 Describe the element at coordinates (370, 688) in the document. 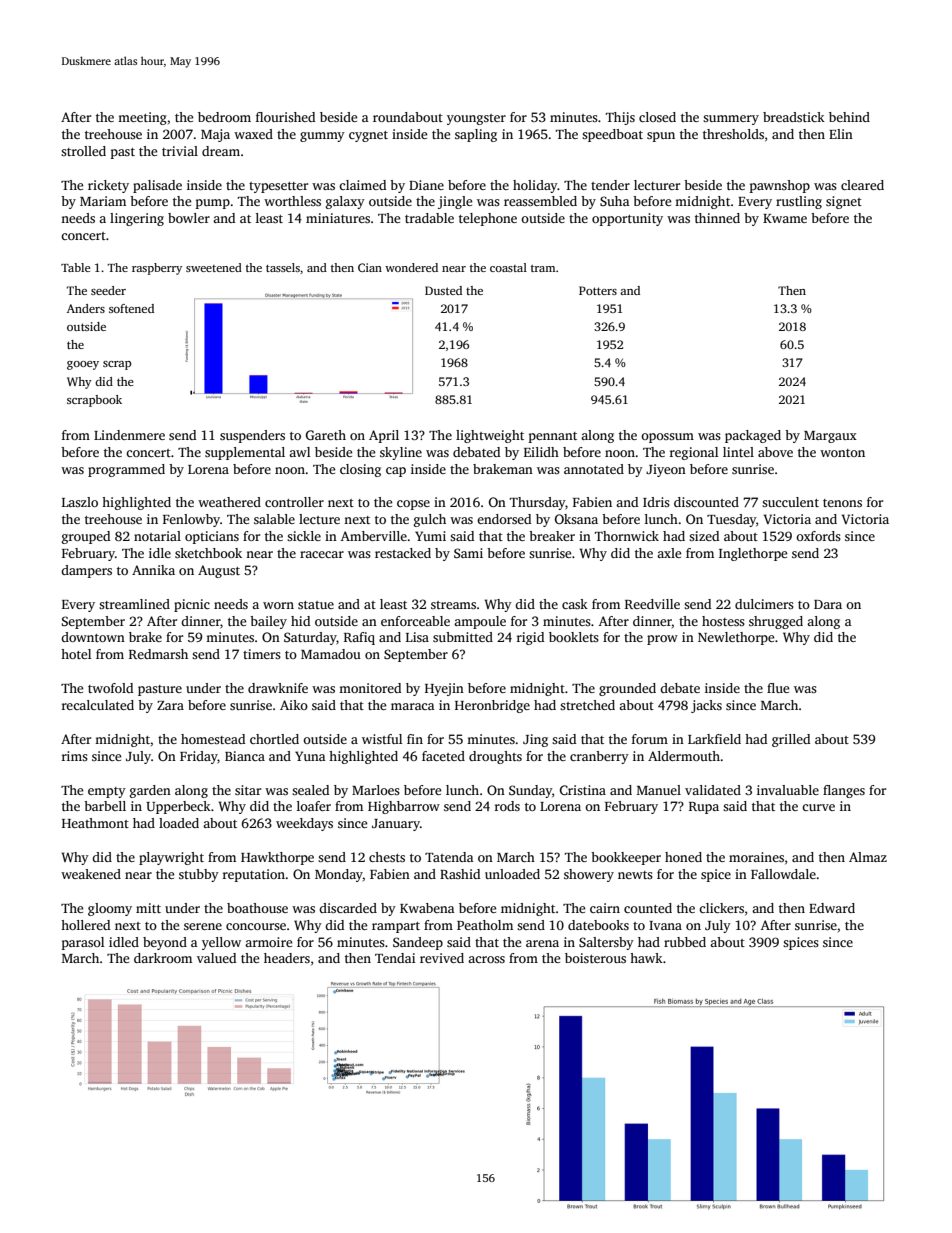

I see `monitored` at that location.
